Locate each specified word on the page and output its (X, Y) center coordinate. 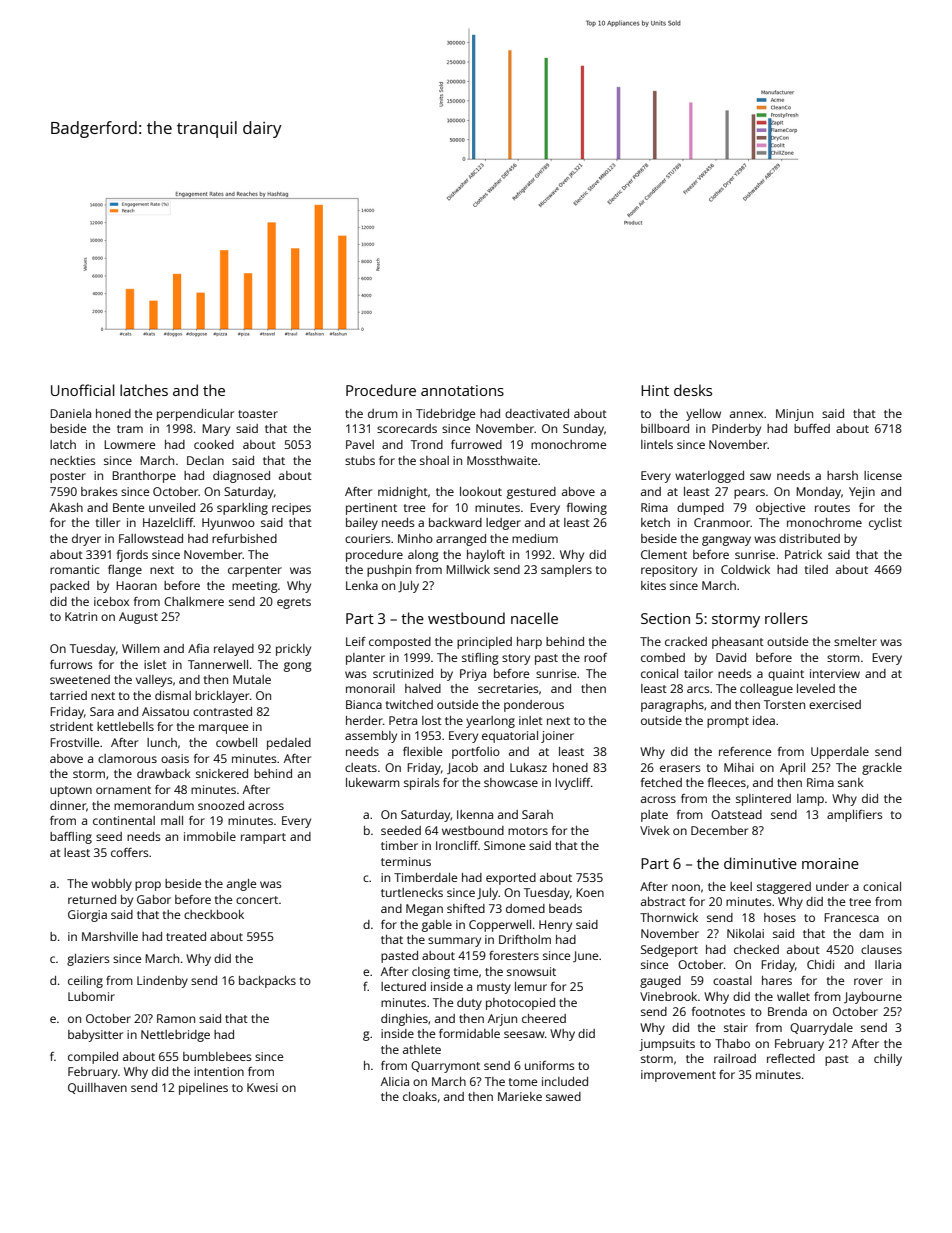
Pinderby (736, 430)
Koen (590, 892)
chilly (888, 1060)
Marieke (520, 1096)
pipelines (203, 1089)
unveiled (172, 507)
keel (741, 886)
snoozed (221, 805)
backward (455, 522)
